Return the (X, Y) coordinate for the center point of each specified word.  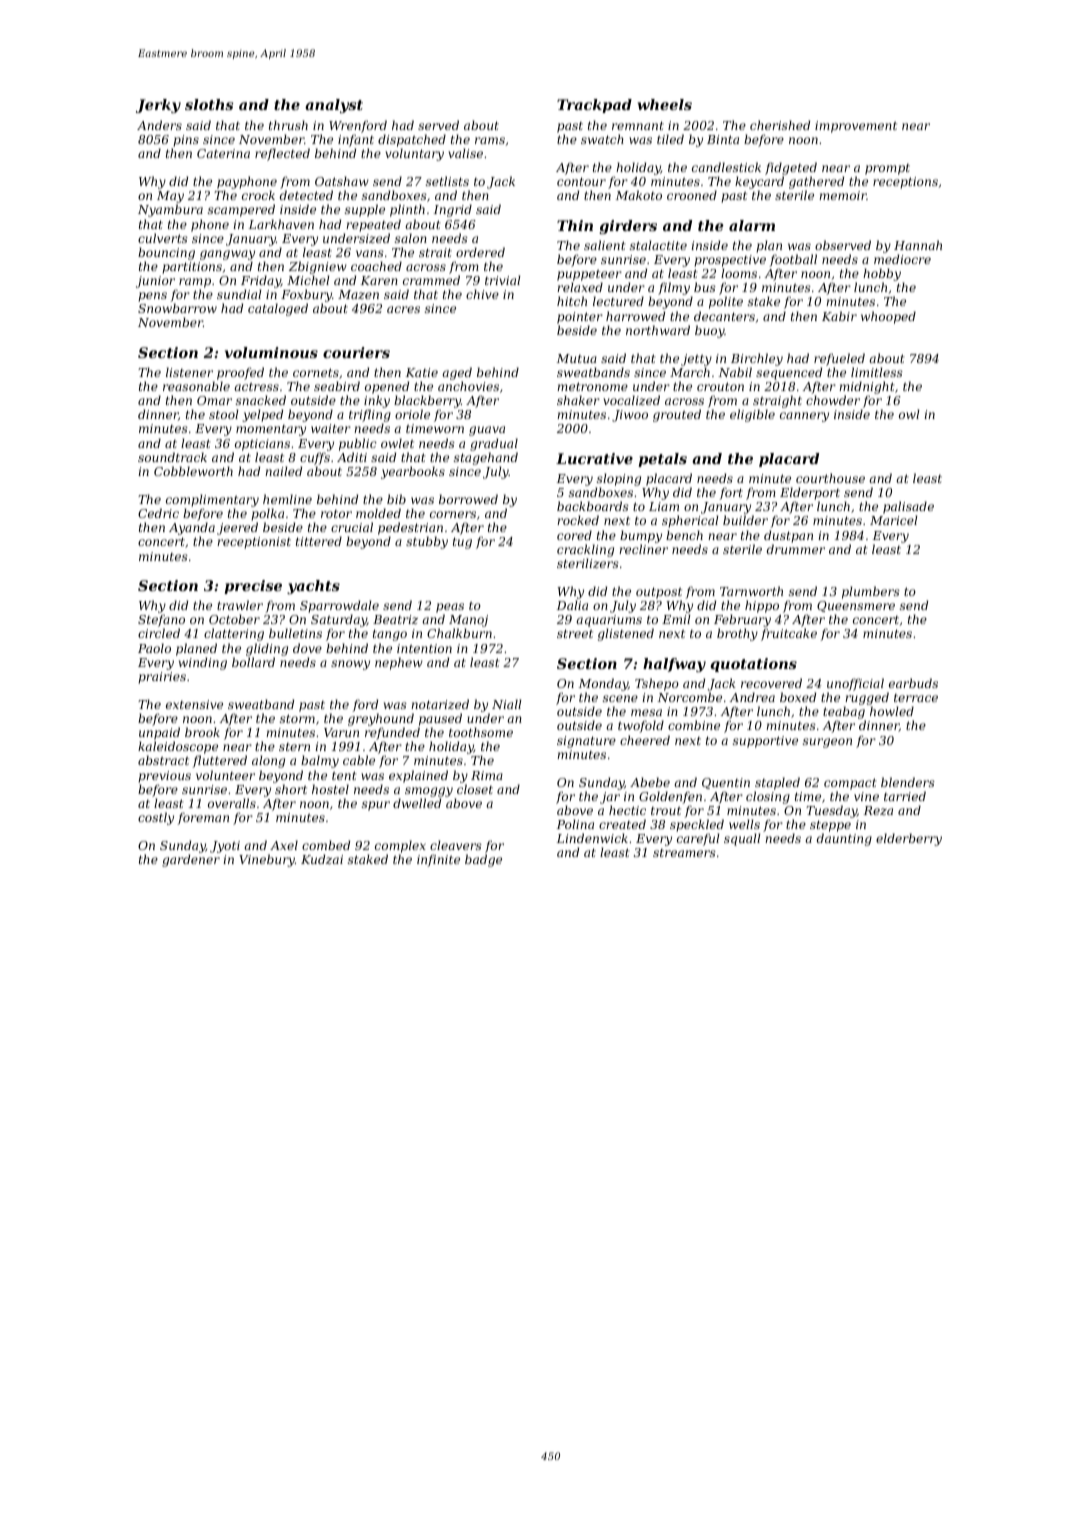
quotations (753, 665)
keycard (759, 182)
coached (376, 266)
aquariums (609, 621)
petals (662, 460)
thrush (288, 125)
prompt (887, 169)
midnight (866, 387)
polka (267, 514)
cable (359, 760)
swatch (602, 139)
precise (253, 587)
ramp (195, 283)
